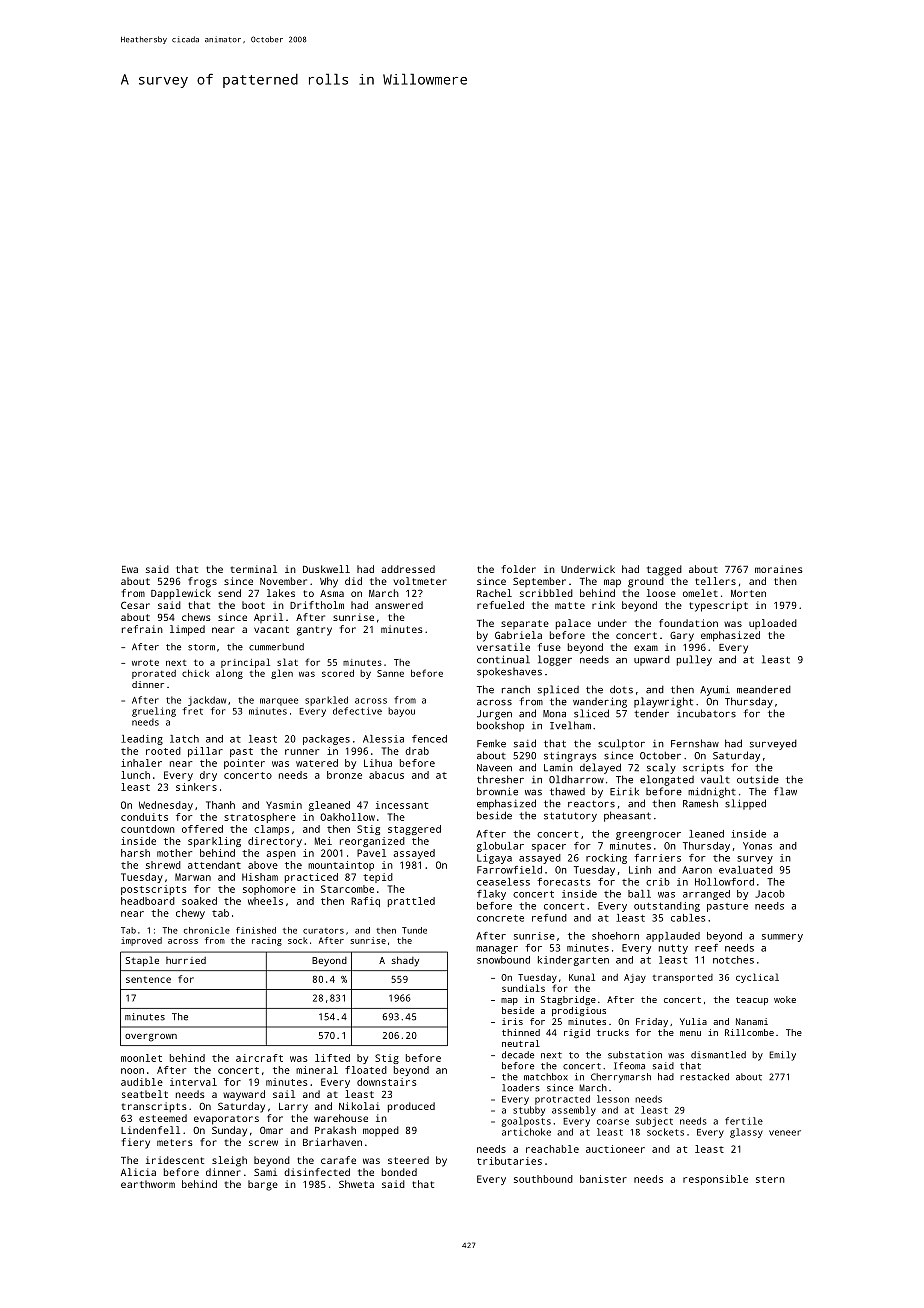  I want to click on summery, so click(782, 938).
